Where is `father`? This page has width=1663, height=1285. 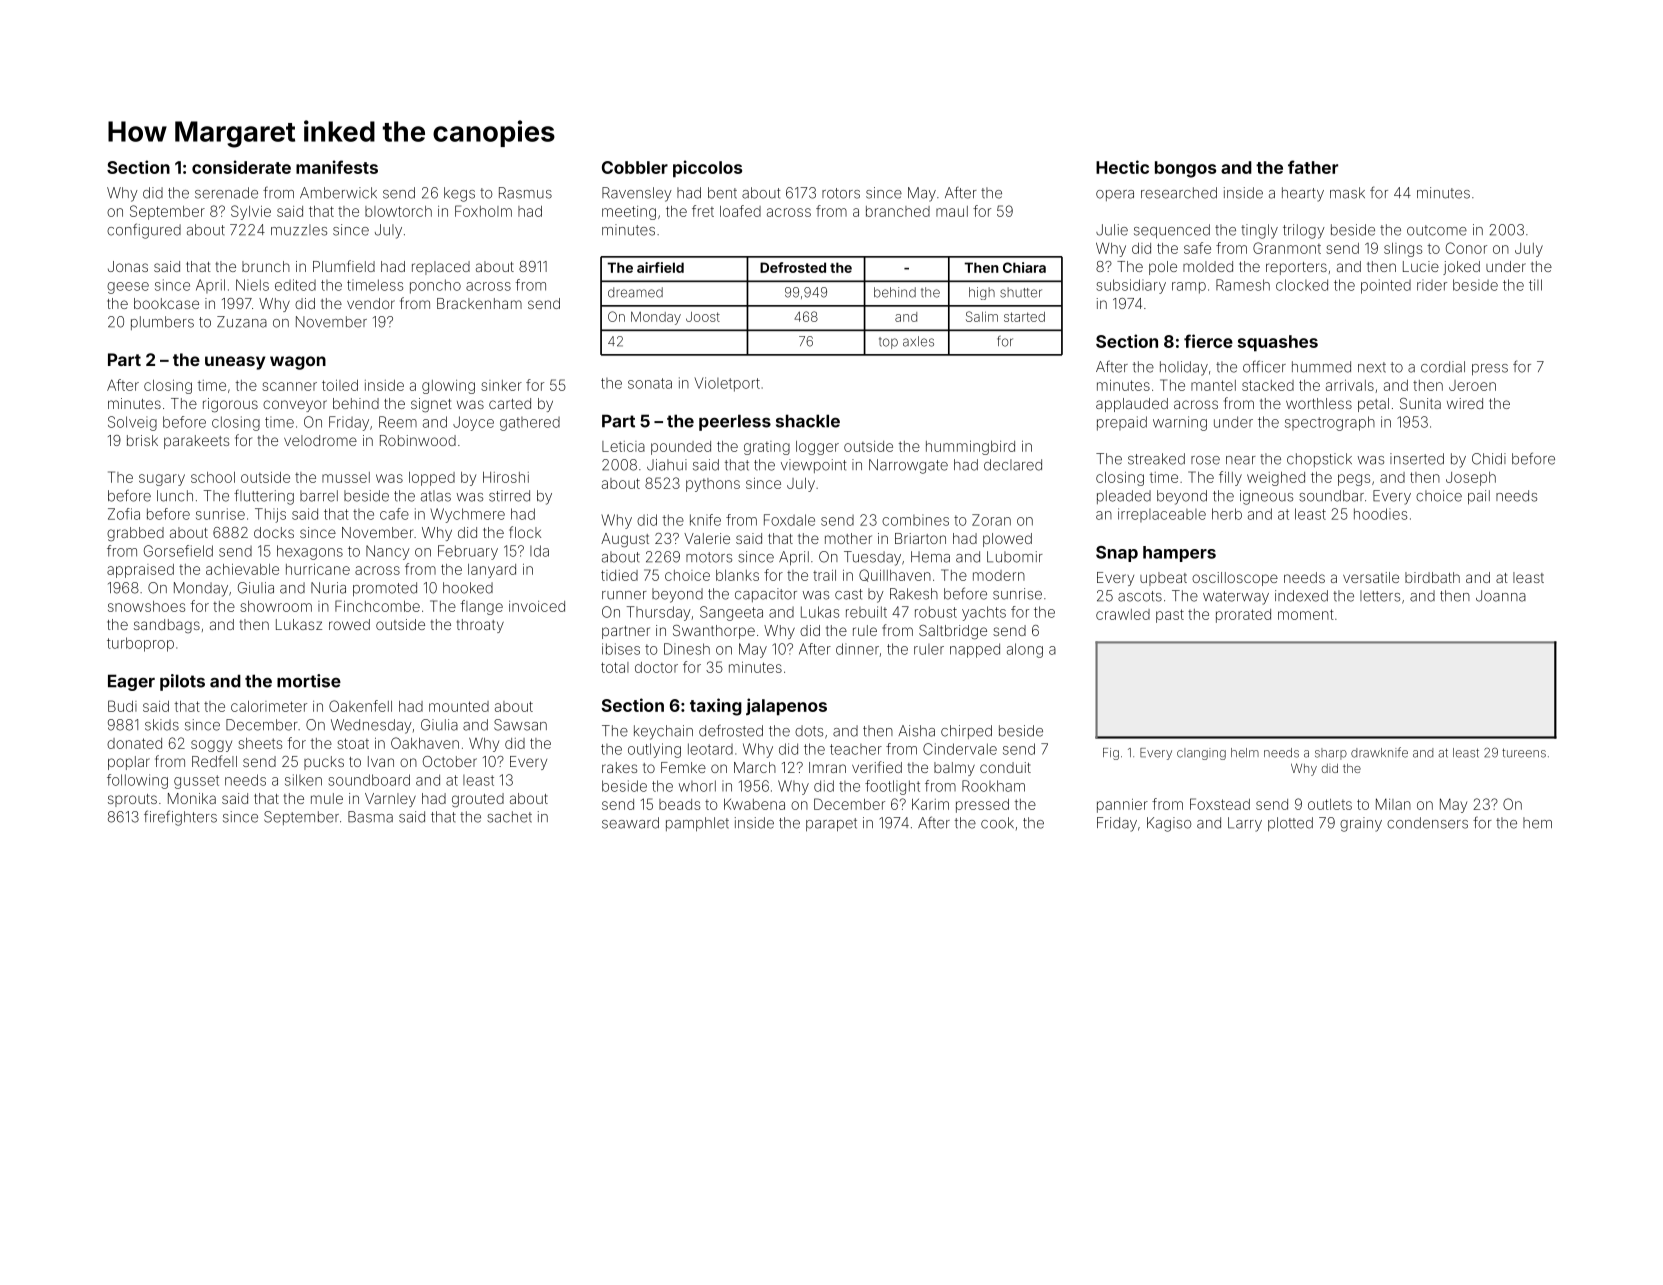 father is located at coordinates (1313, 167).
